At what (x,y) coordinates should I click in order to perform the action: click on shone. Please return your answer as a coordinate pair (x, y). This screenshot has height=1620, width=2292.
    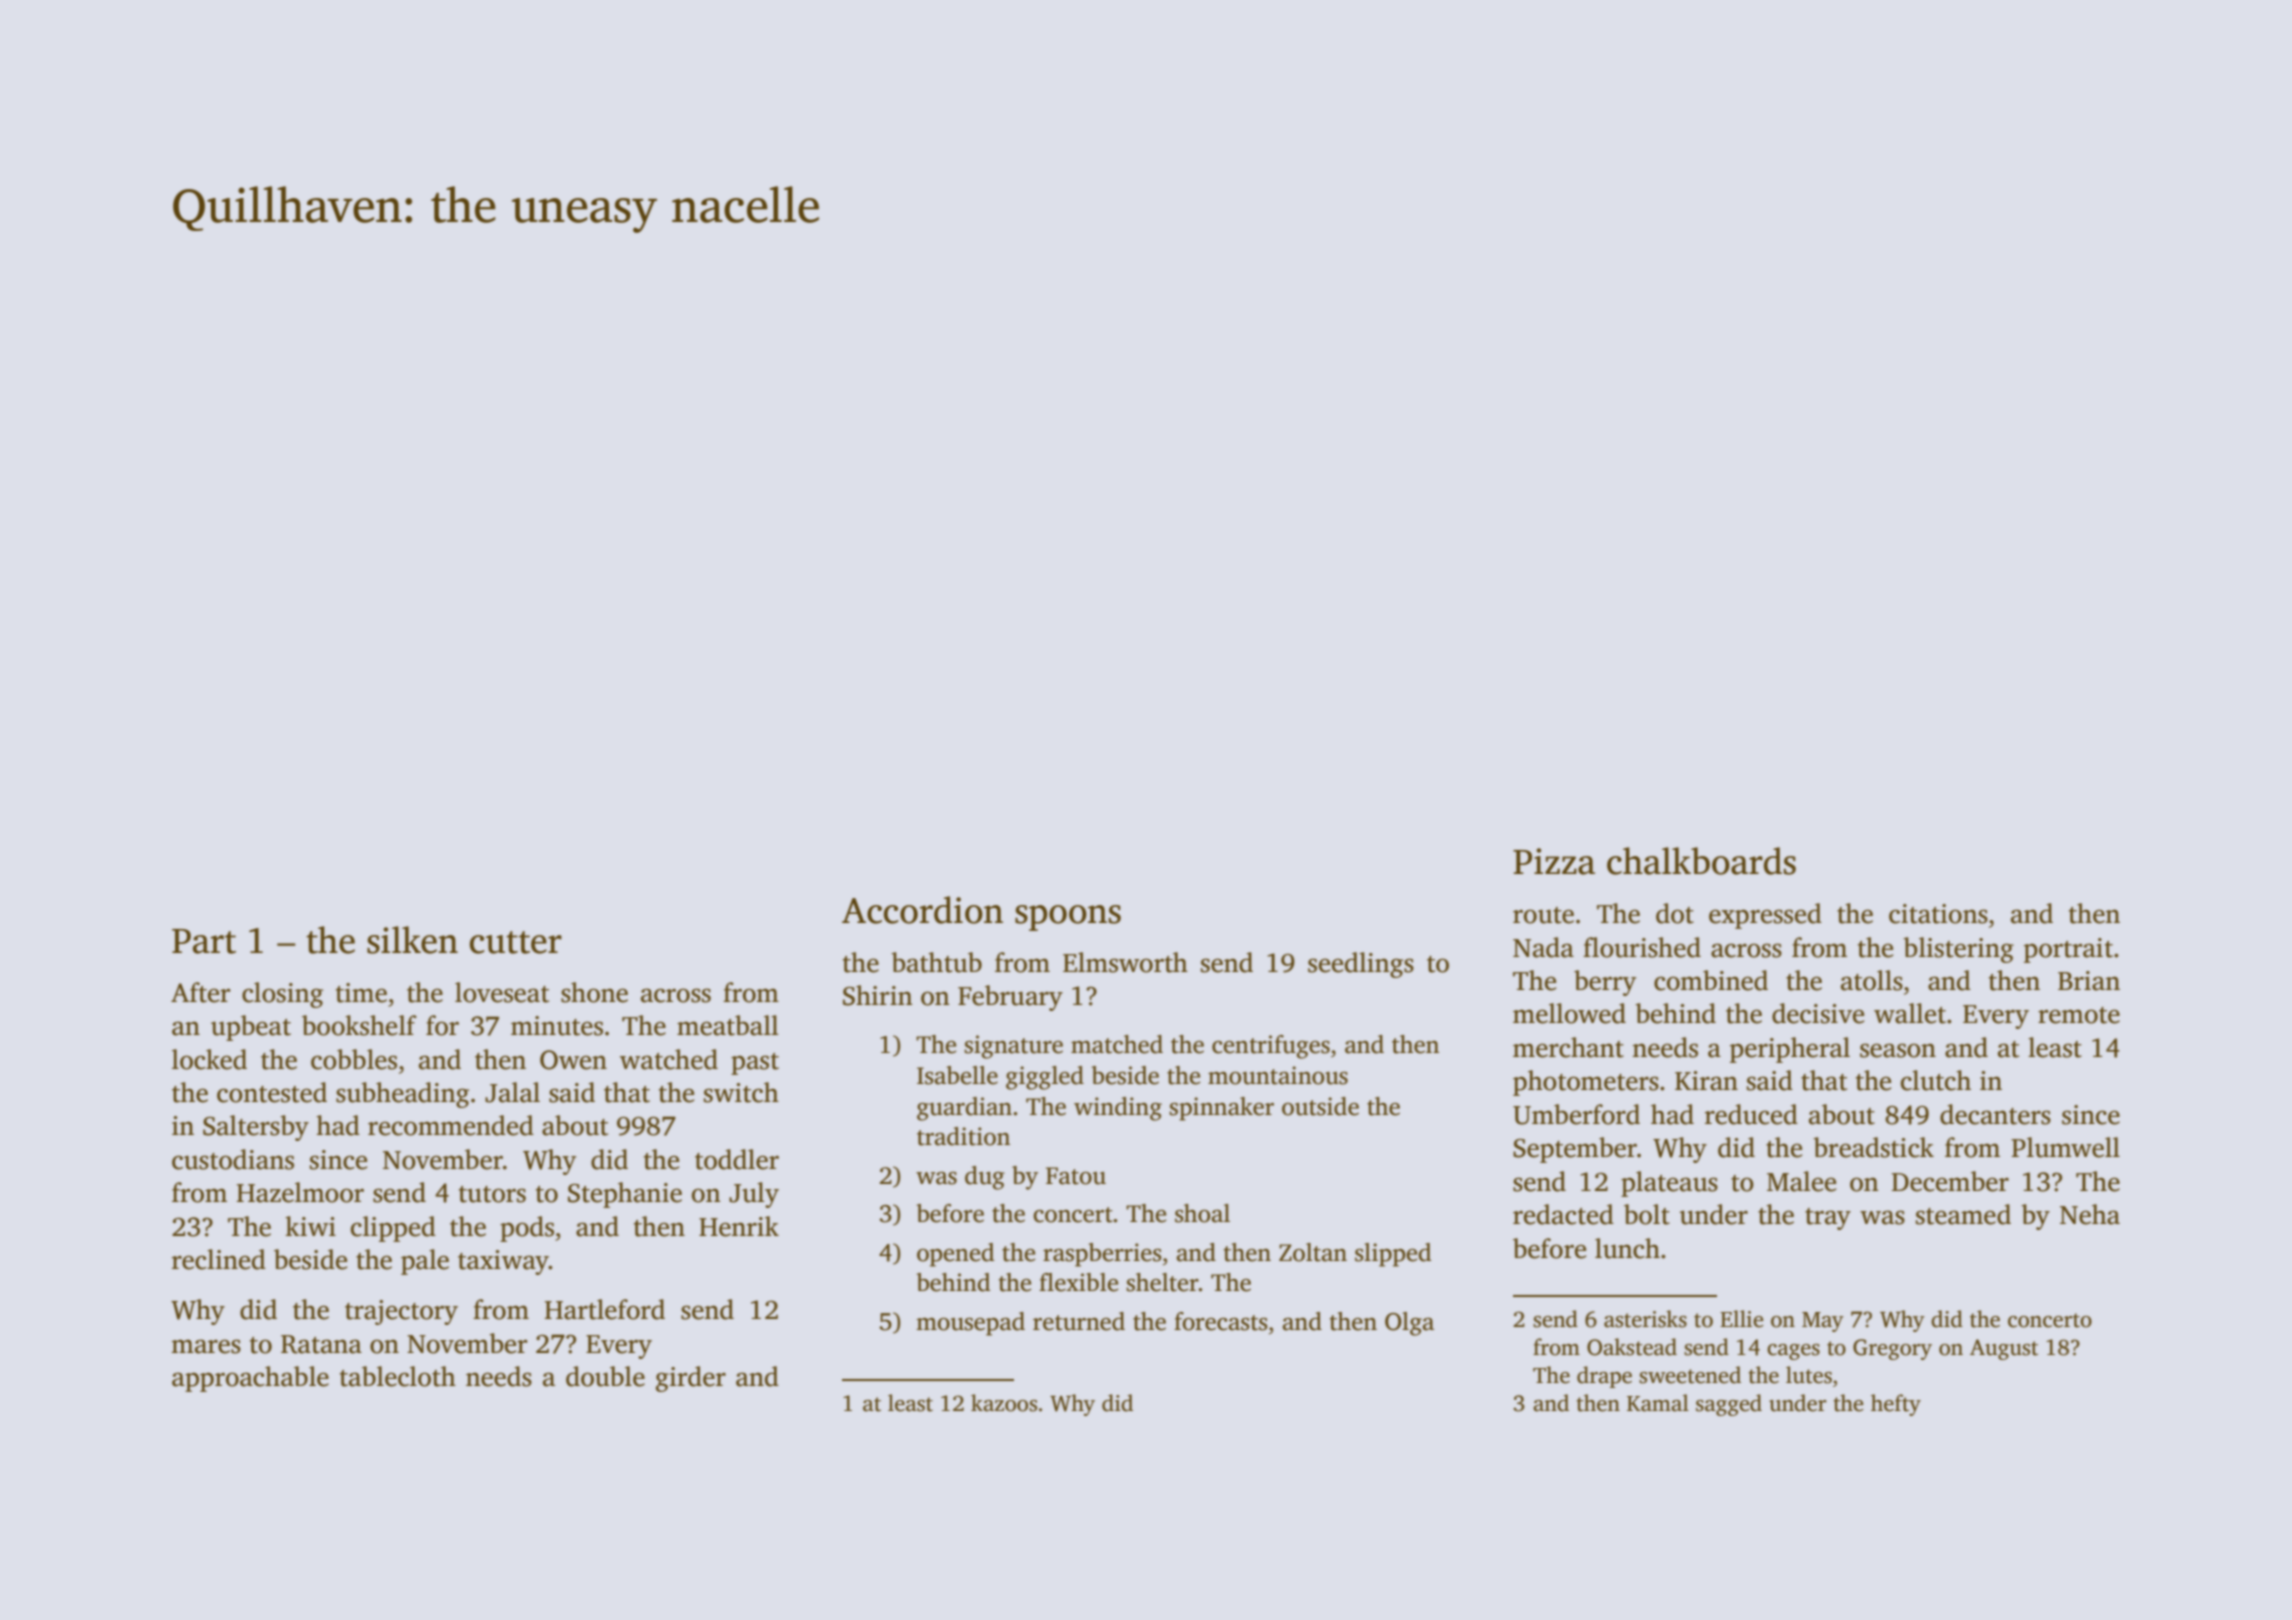
    Looking at the image, I should click on (594, 992).
